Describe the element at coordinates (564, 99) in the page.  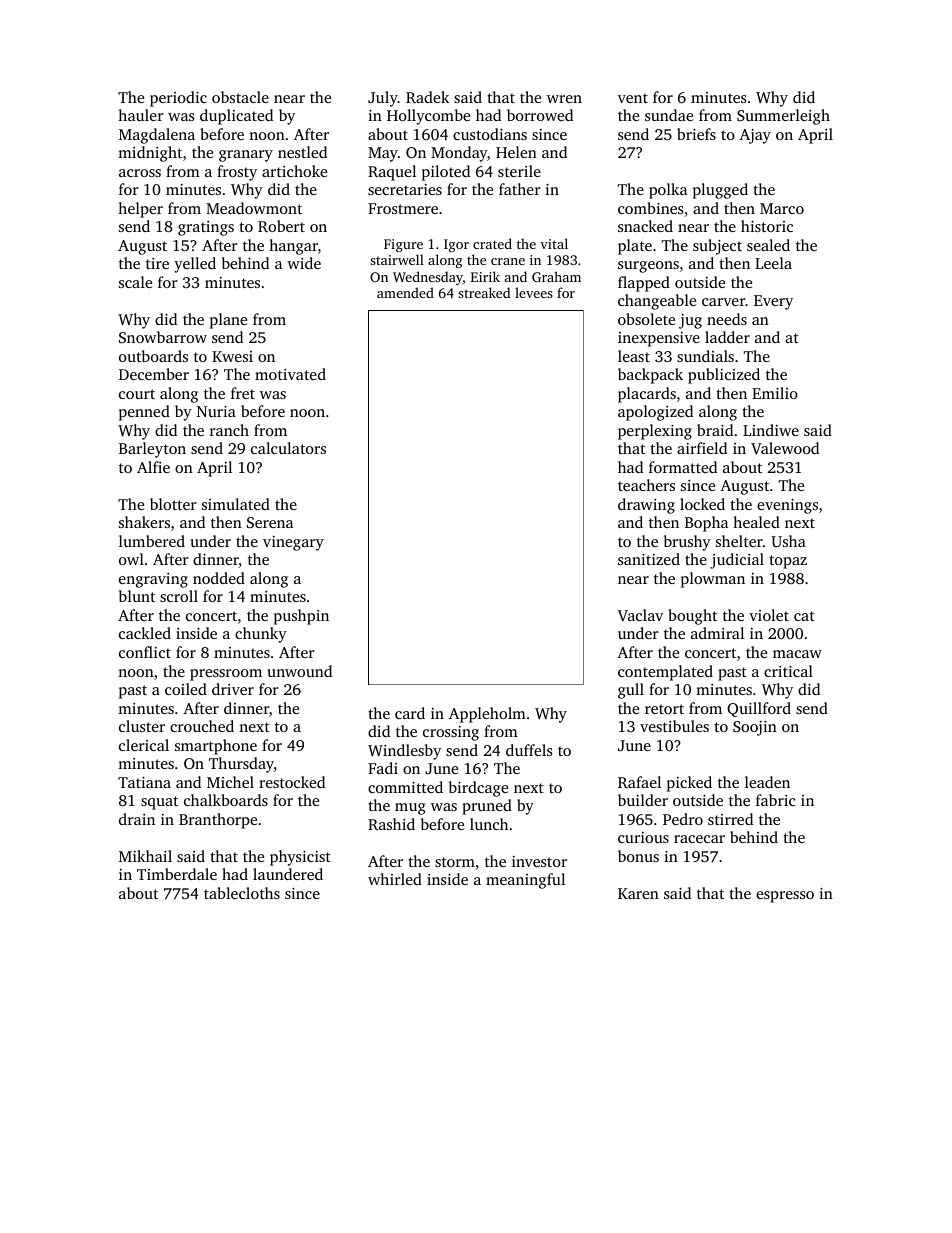
I see `wren` at that location.
